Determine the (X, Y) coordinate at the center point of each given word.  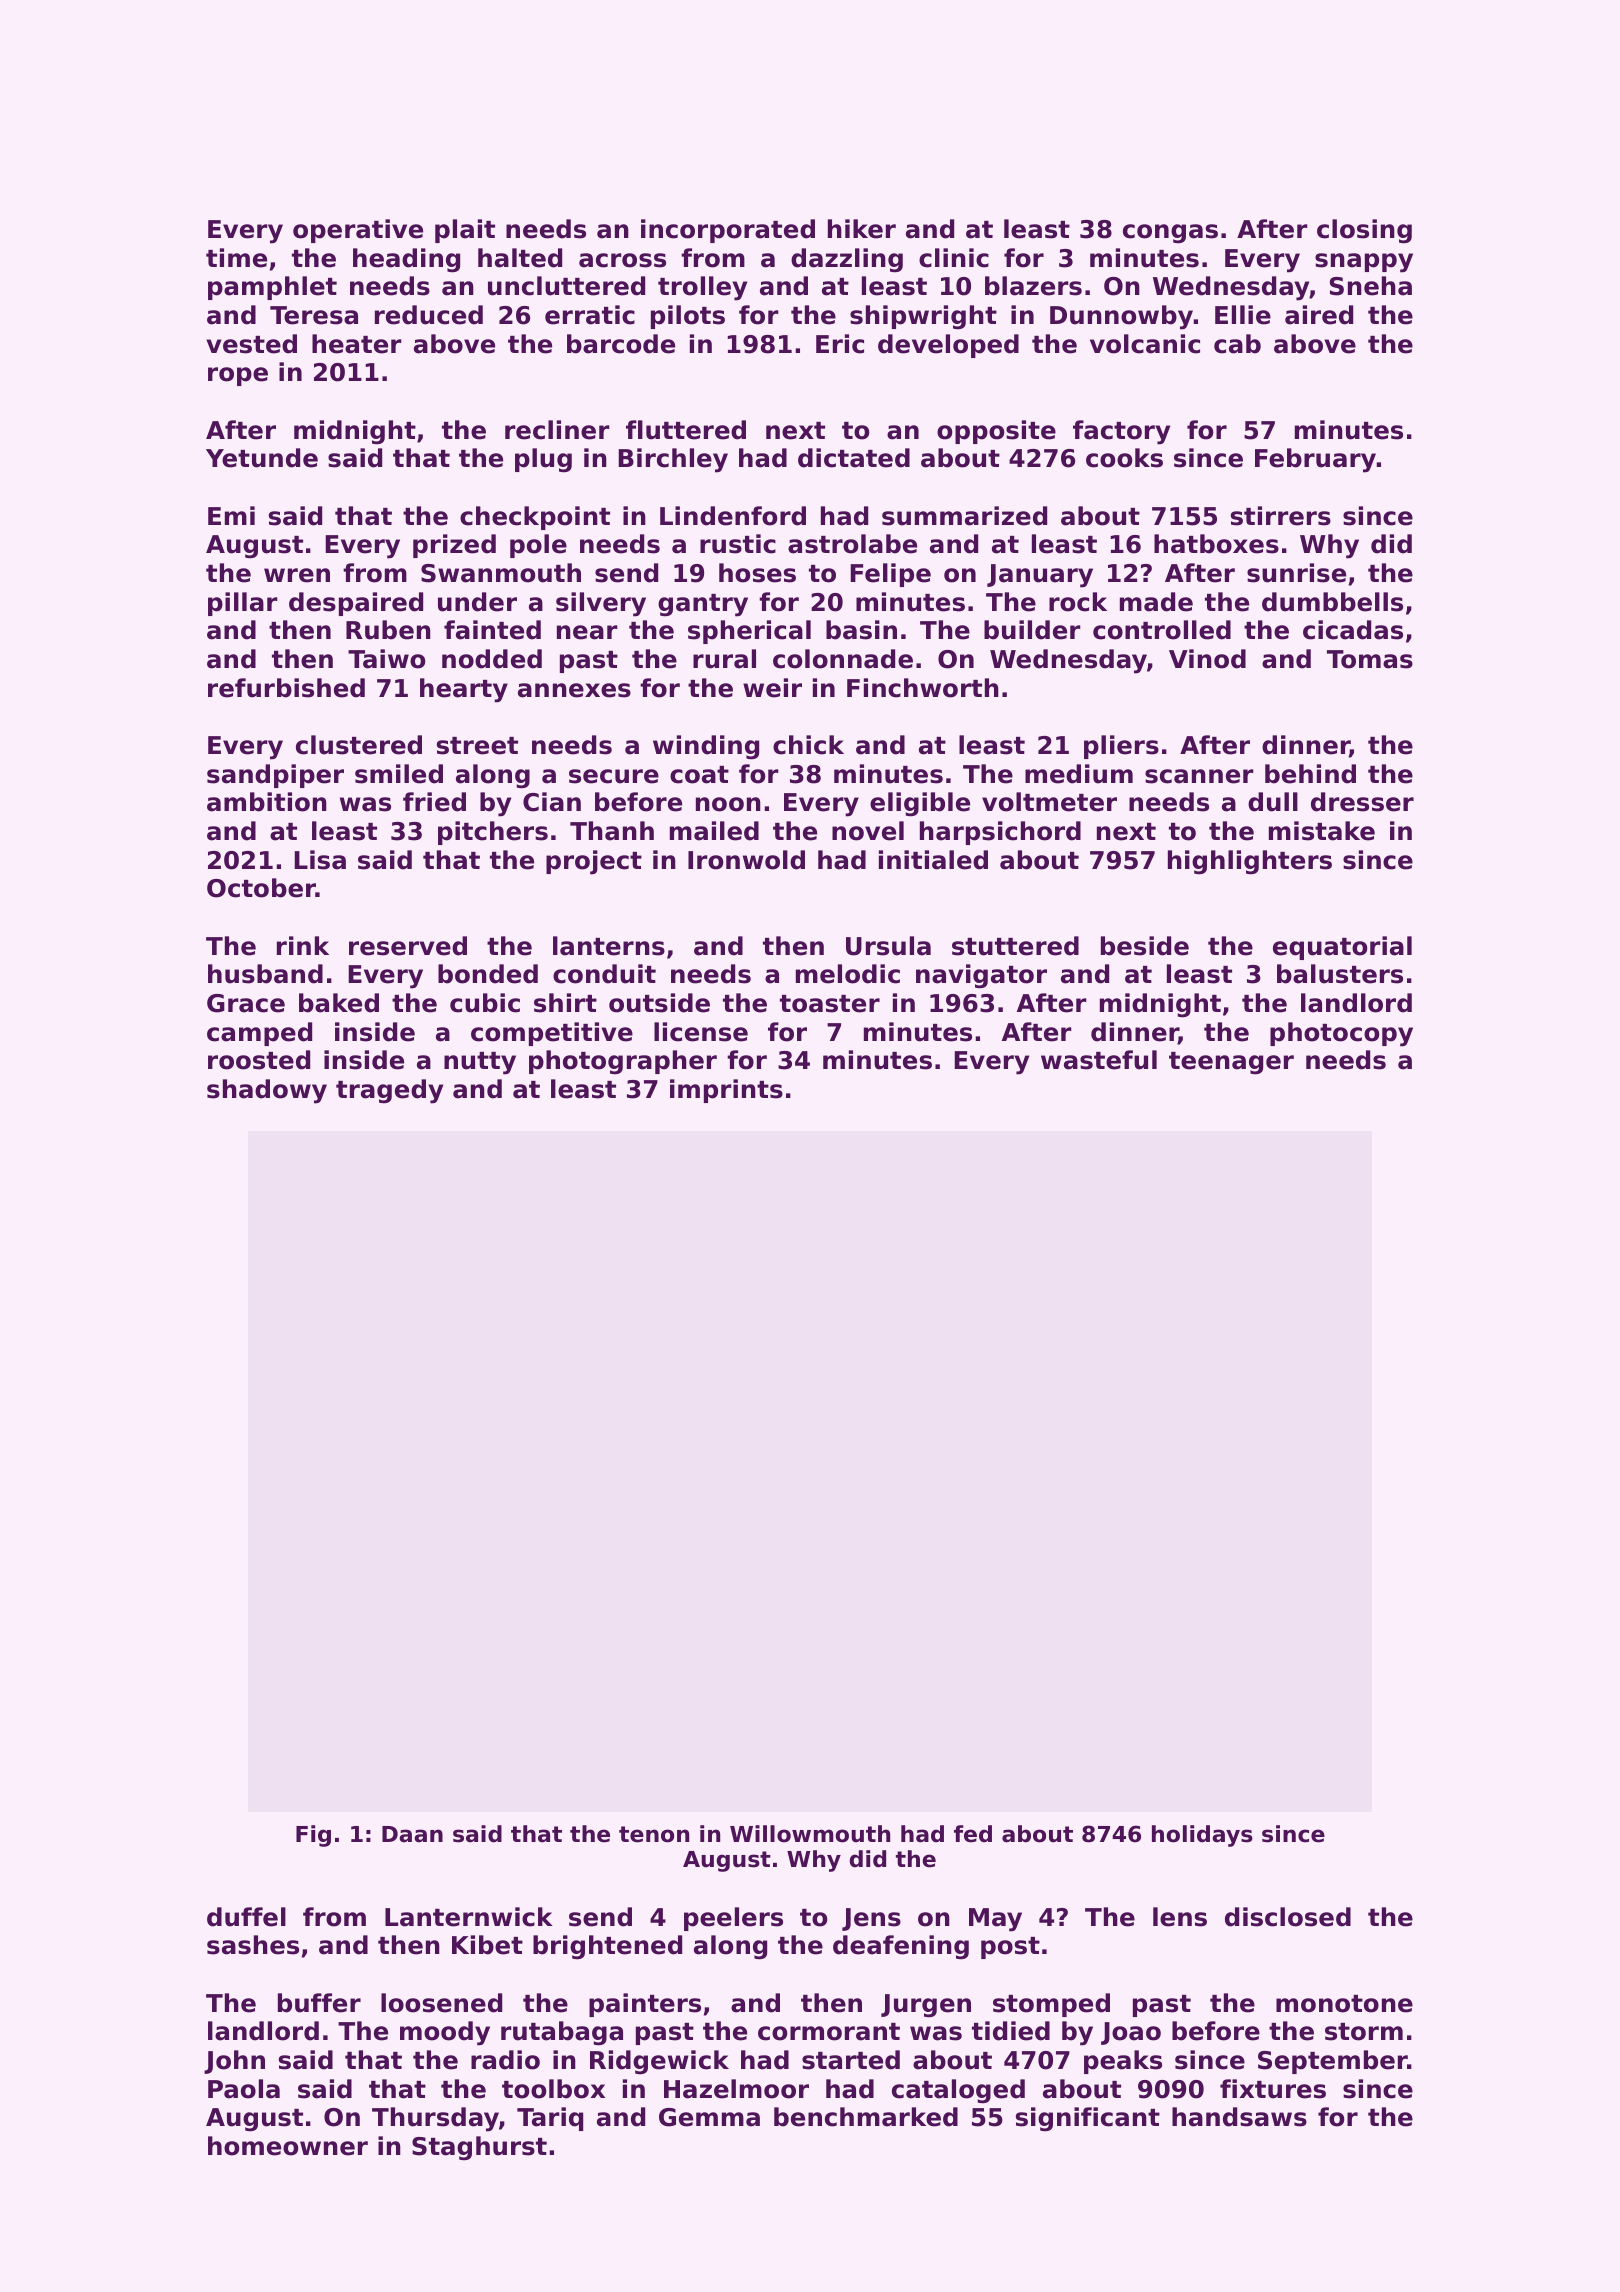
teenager (1231, 1063)
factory (1121, 432)
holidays (1202, 1836)
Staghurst (479, 2148)
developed (948, 346)
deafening (901, 1947)
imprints (726, 1091)
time (236, 258)
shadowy (267, 1091)
